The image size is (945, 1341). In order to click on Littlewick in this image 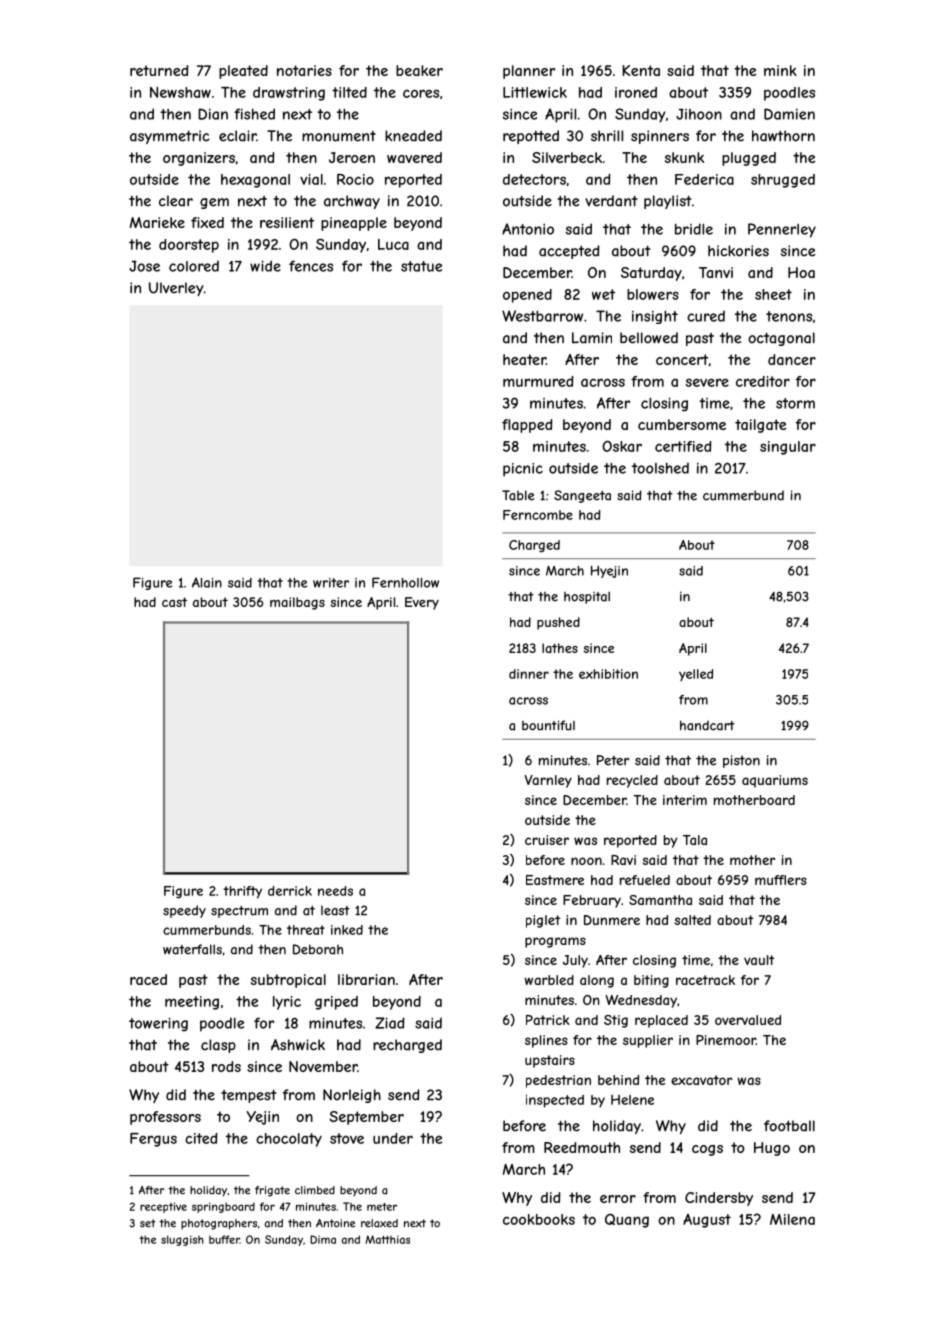, I will do `click(535, 92)`.
